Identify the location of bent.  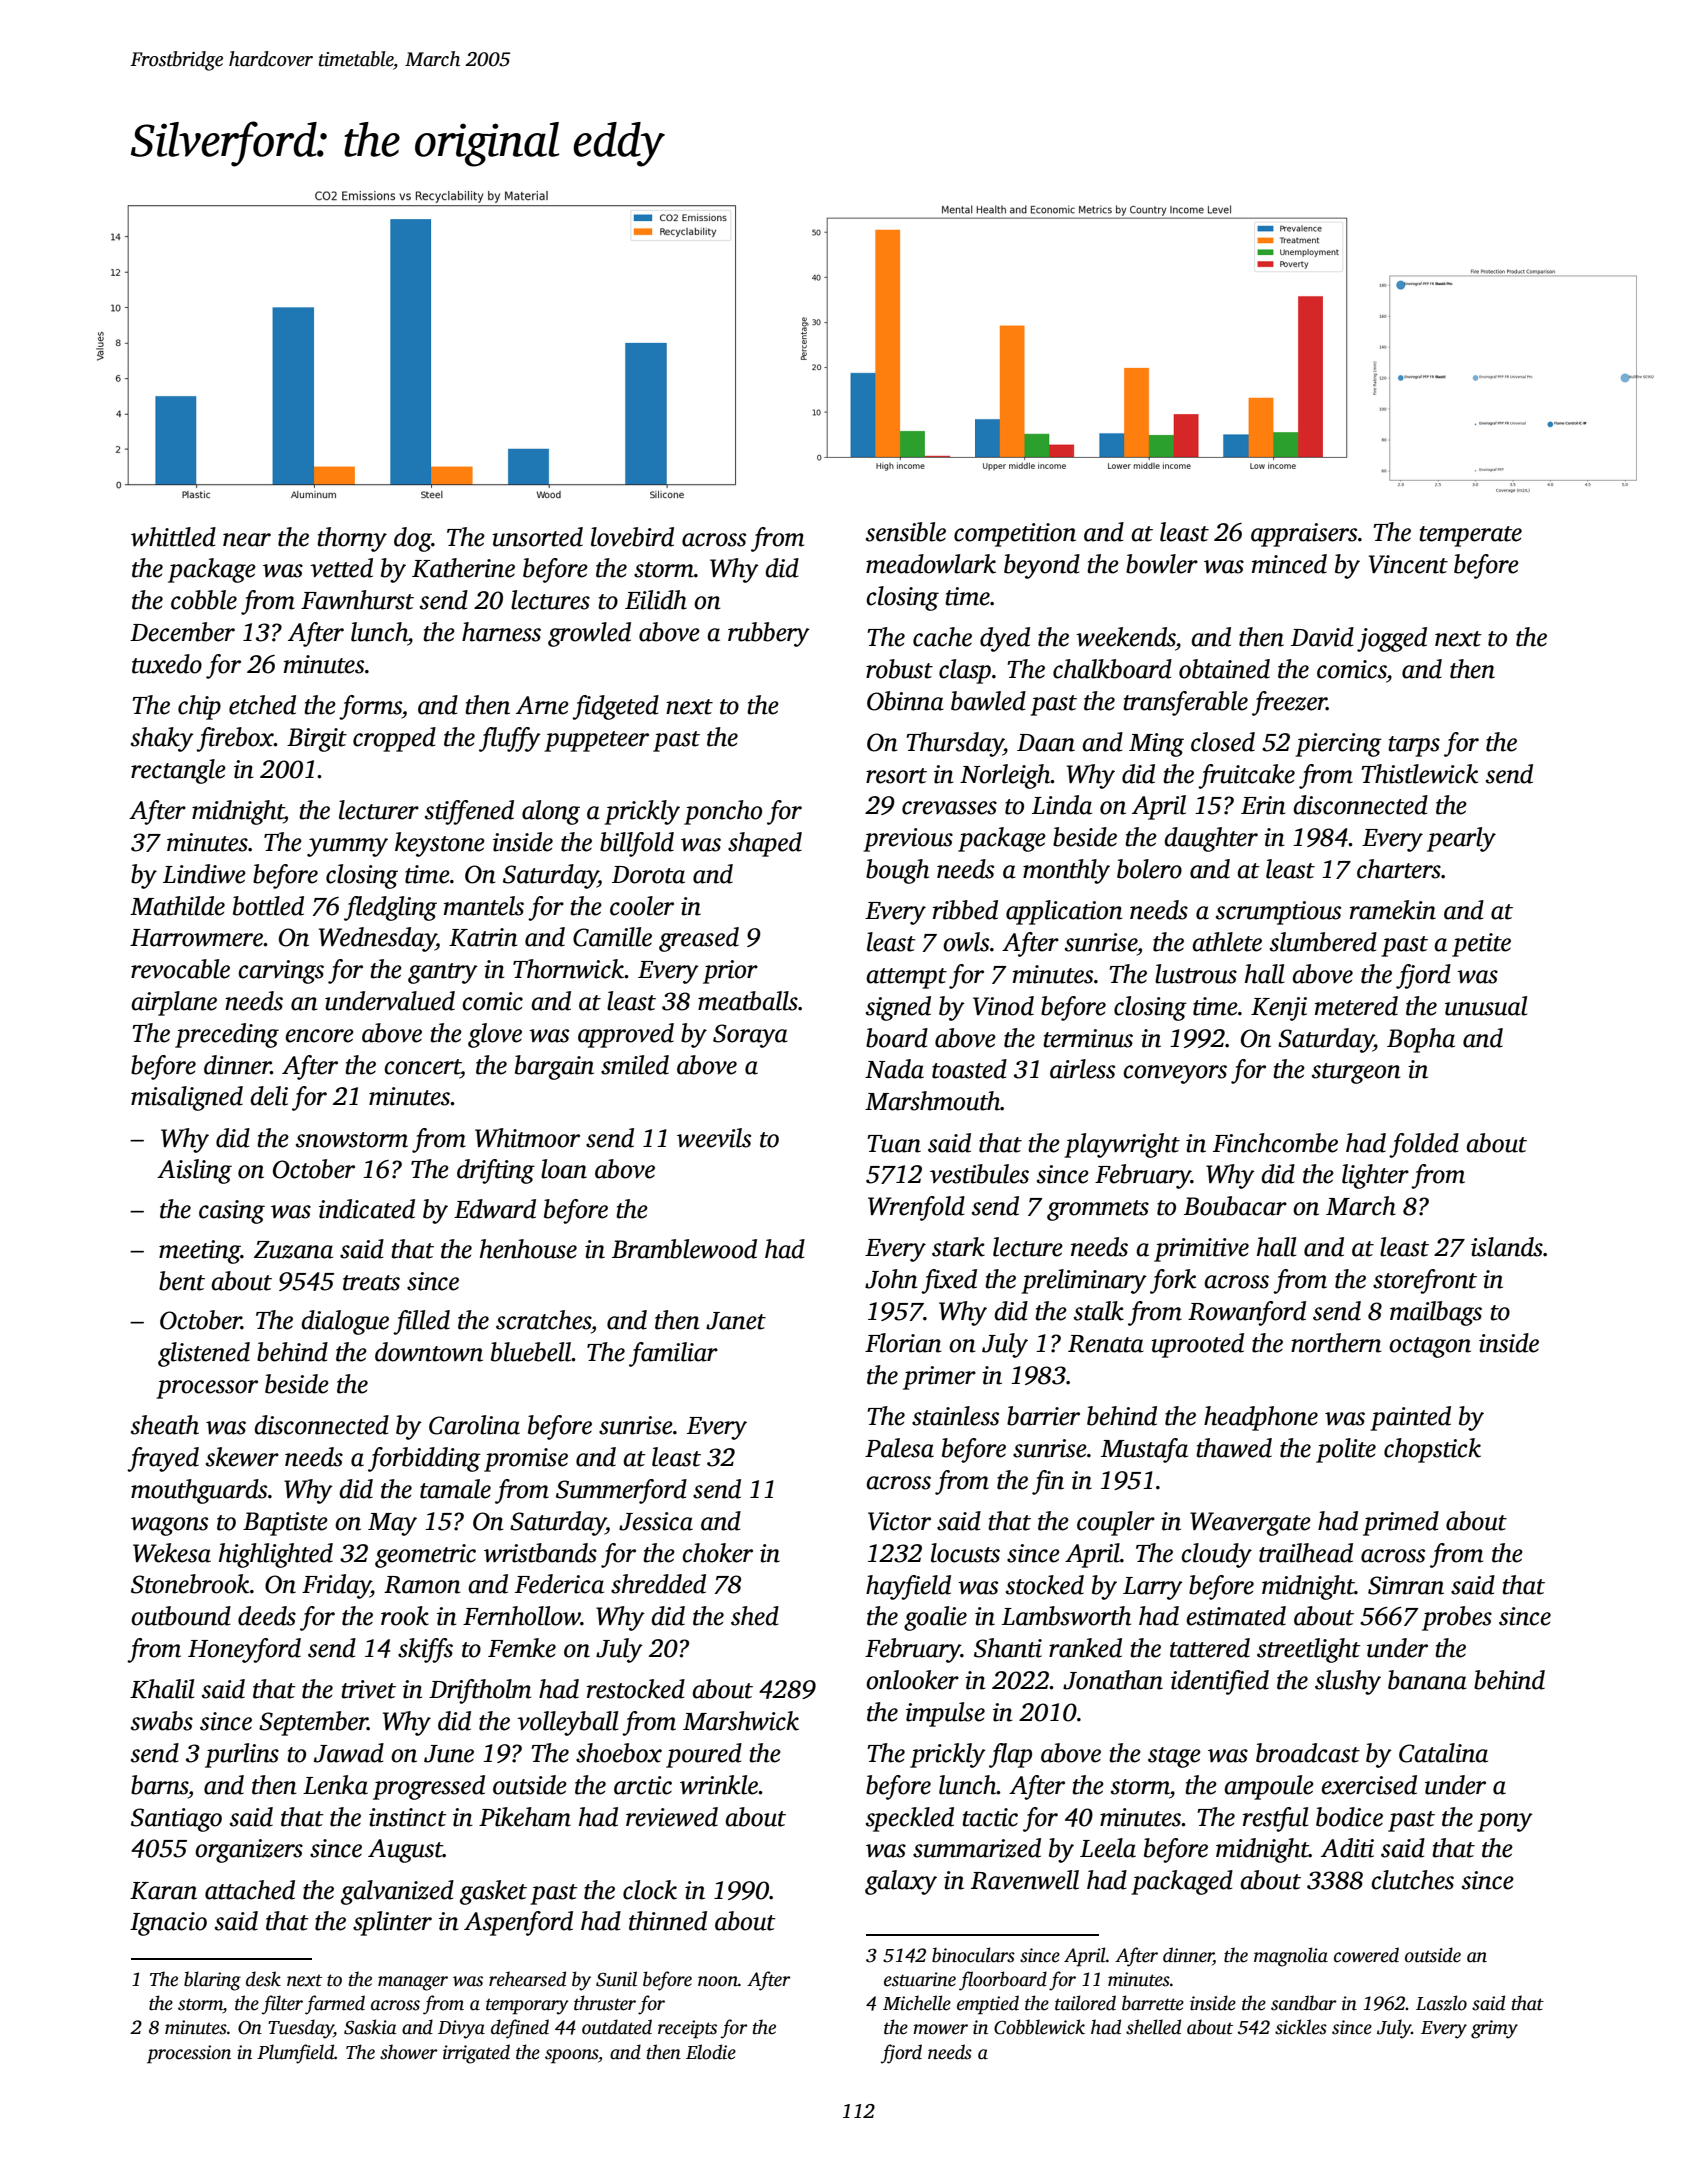
(182, 1281).
